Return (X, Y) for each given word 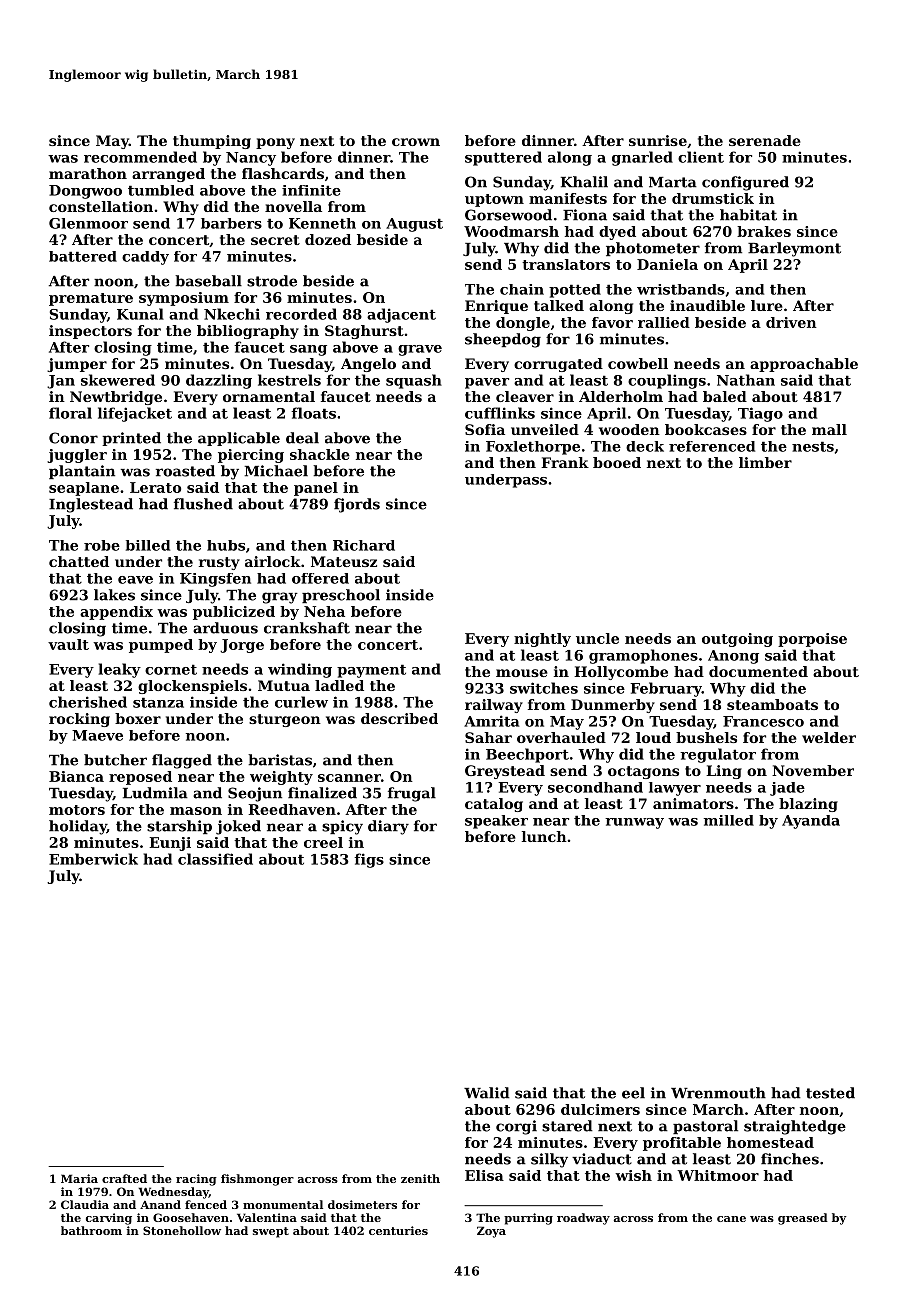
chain (522, 289)
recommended (140, 157)
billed (148, 545)
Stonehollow (182, 1230)
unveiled (545, 429)
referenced (712, 446)
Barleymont (794, 249)
